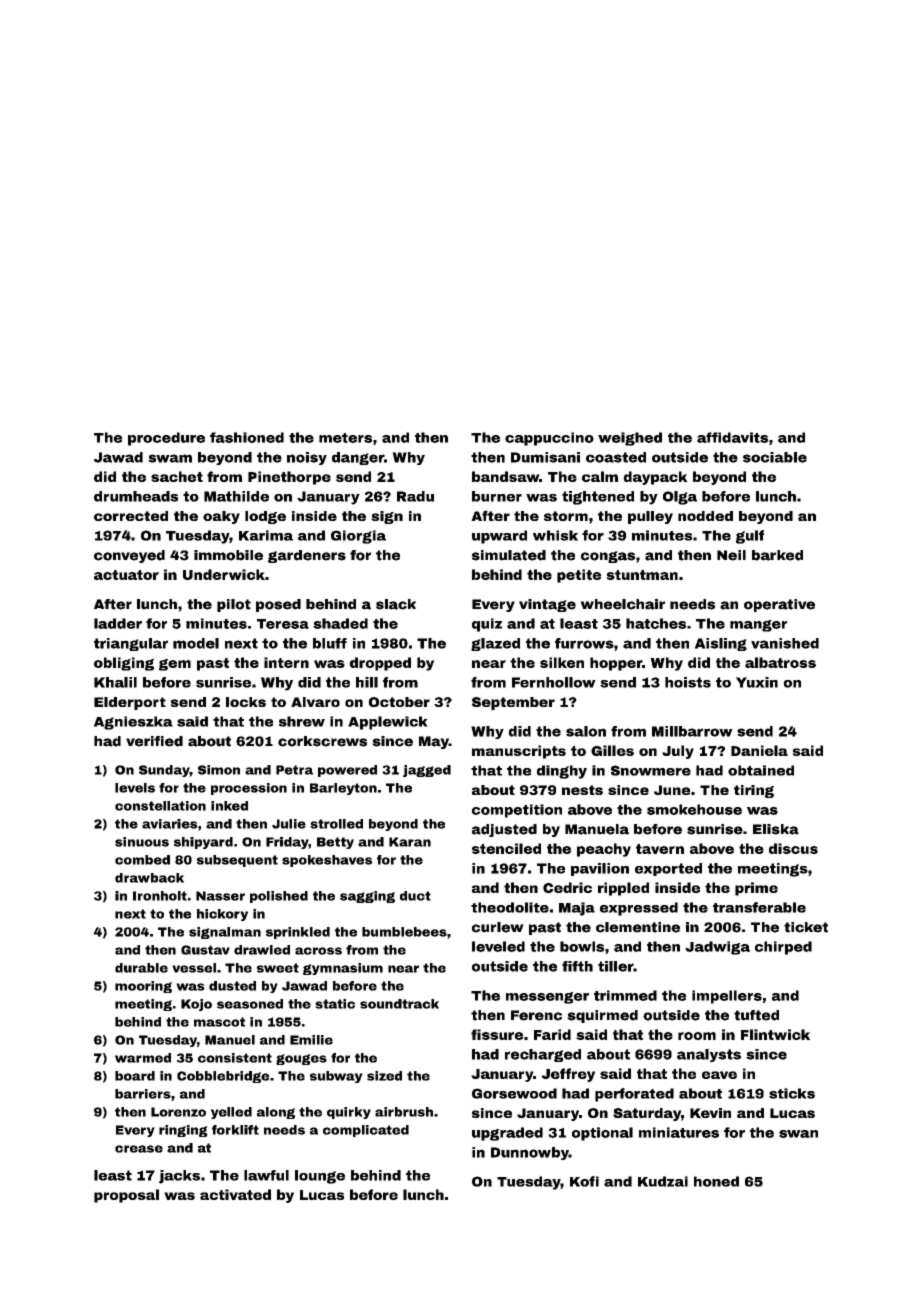 The width and height of the document is (924, 1308). Describe the element at coordinates (249, 789) in the document. I see `procession` at that location.
